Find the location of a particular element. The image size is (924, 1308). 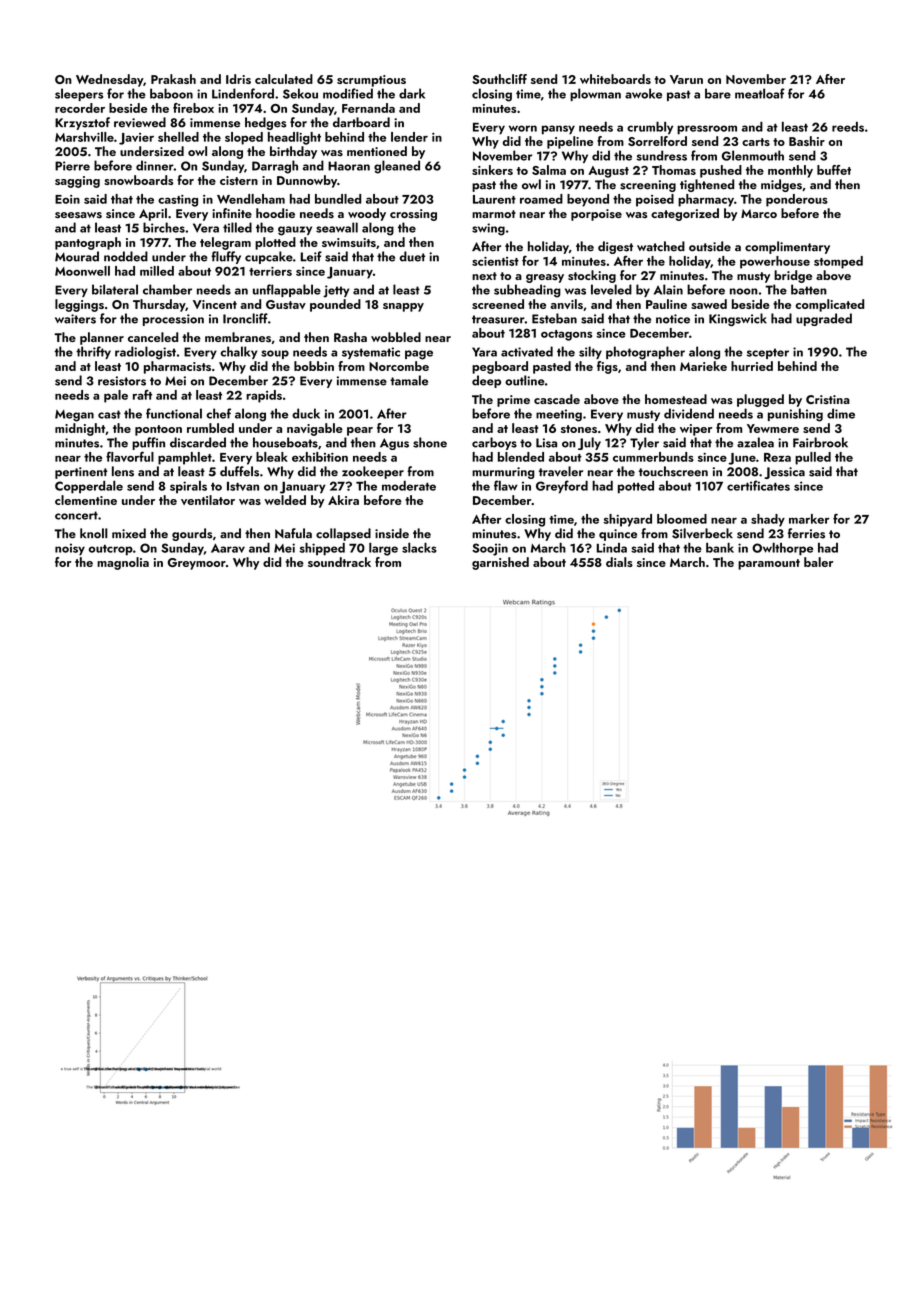

dividend is located at coordinates (689, 413).
